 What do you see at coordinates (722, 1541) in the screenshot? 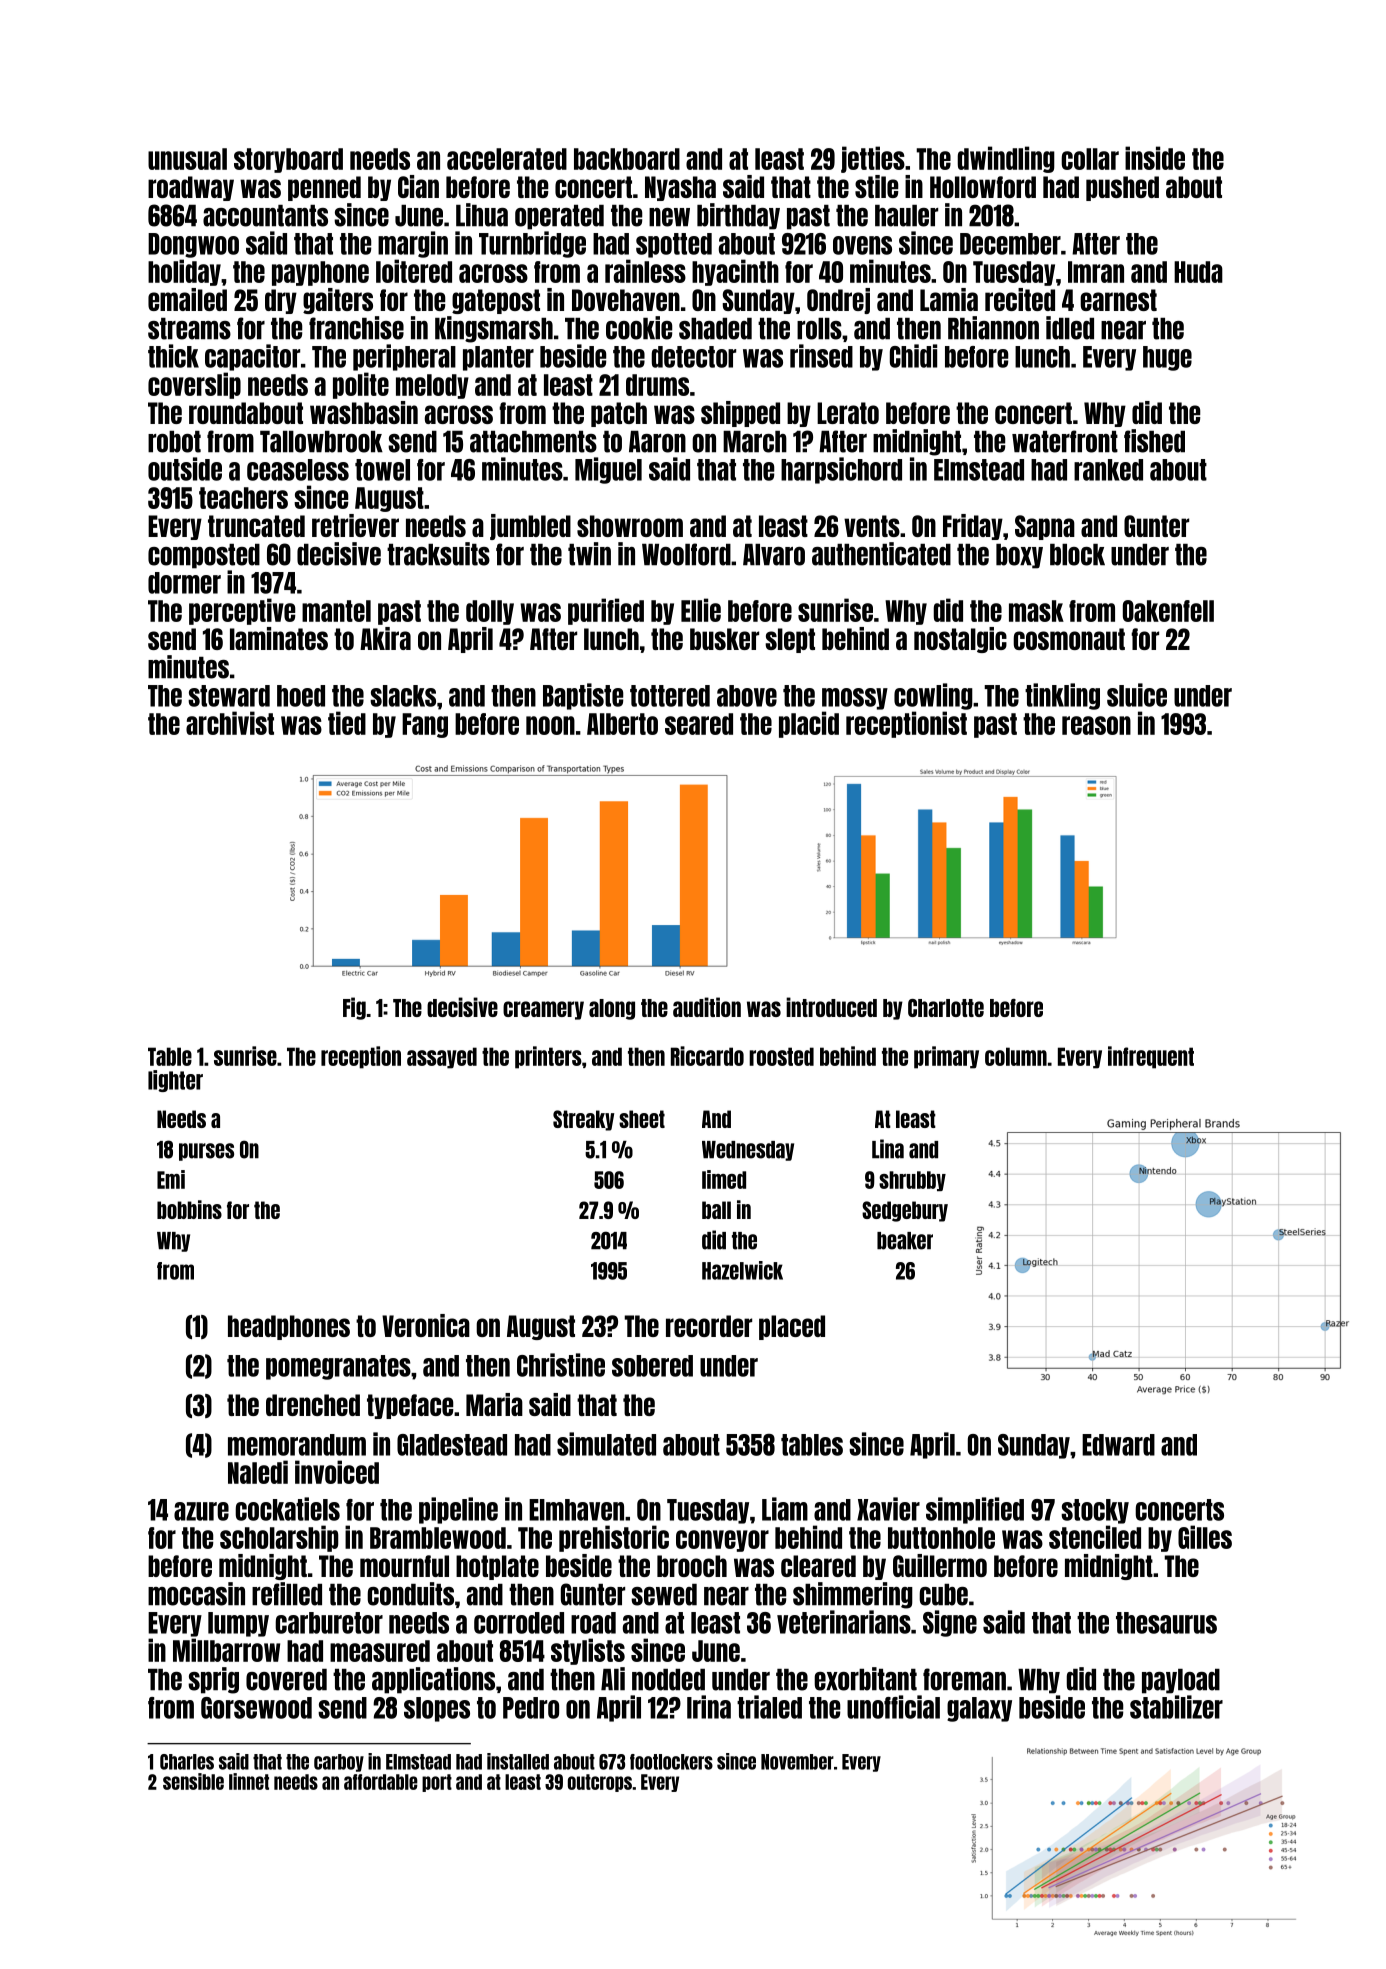
I see `conveyor` at bounding box center [722, 1541].
